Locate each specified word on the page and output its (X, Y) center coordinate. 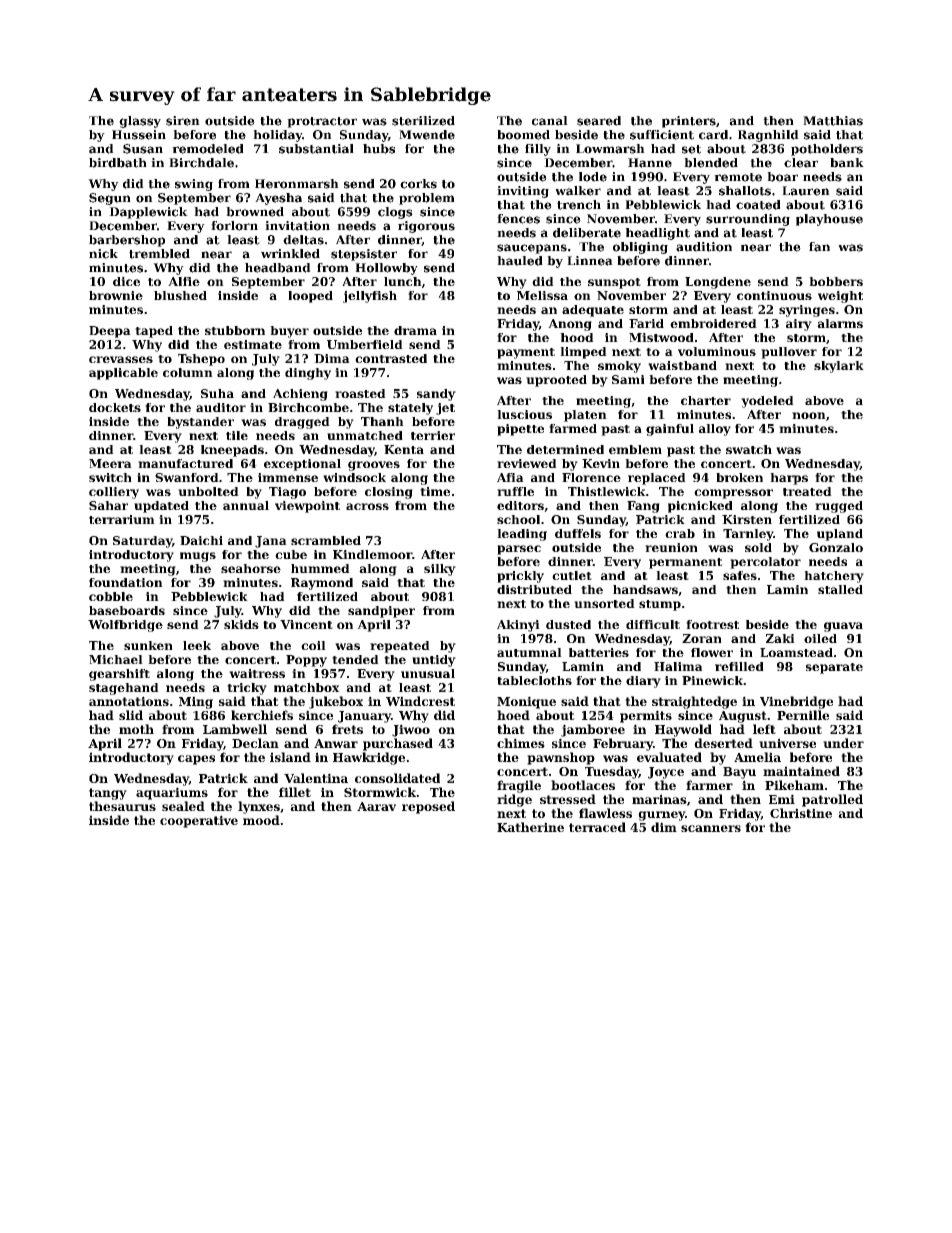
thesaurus (122, 806)
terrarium (122, 519)
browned (255, 212)
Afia (510, 477)
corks (418, 184)
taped (154, 332)
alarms (840, 323)
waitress (257, 673)
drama (415, 330)
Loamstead (796, 652)
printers (689, 122)
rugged (839, 507)
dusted (568, 624)
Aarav (376, 806)
